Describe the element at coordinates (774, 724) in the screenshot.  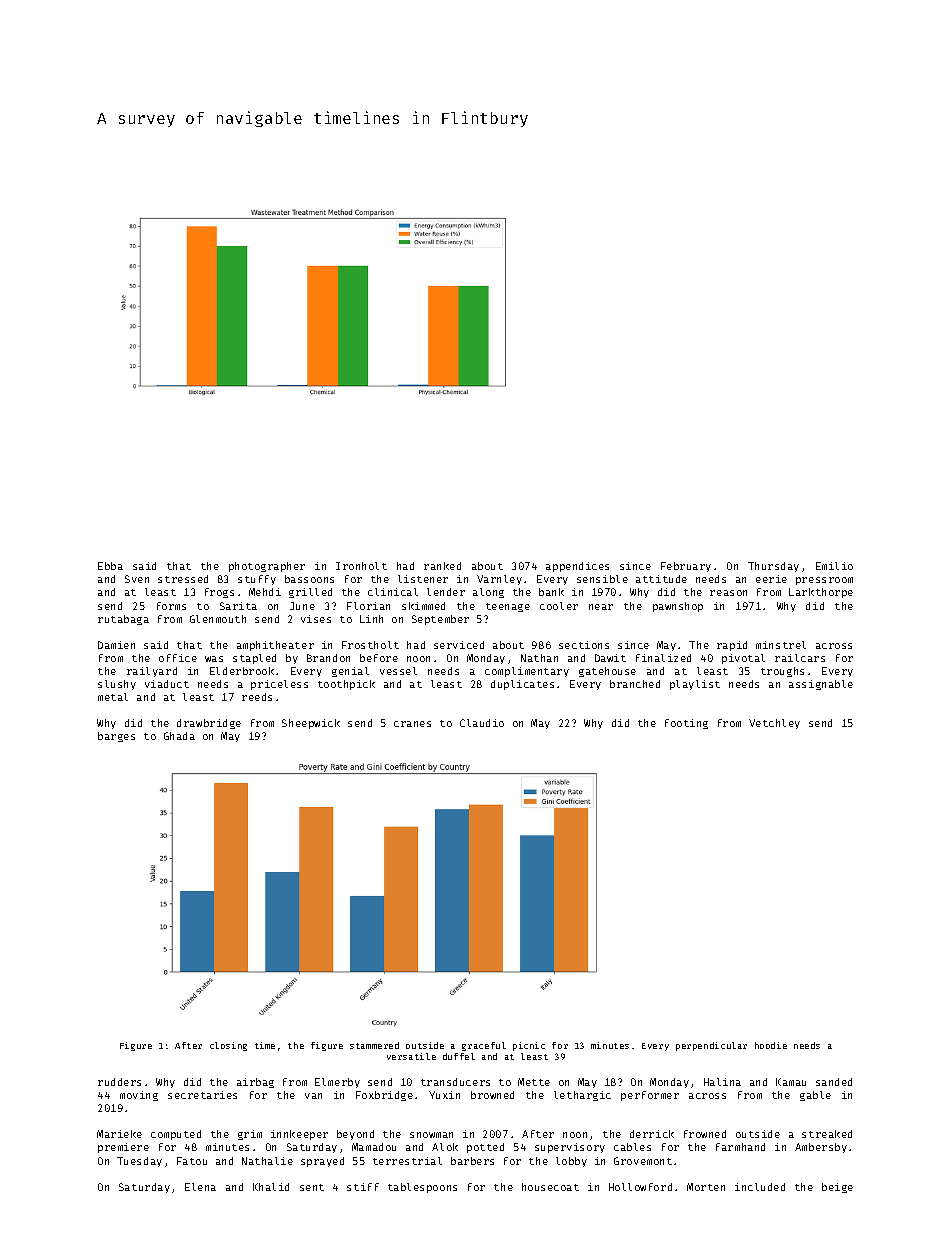
I see `Vetchley` at that location.
